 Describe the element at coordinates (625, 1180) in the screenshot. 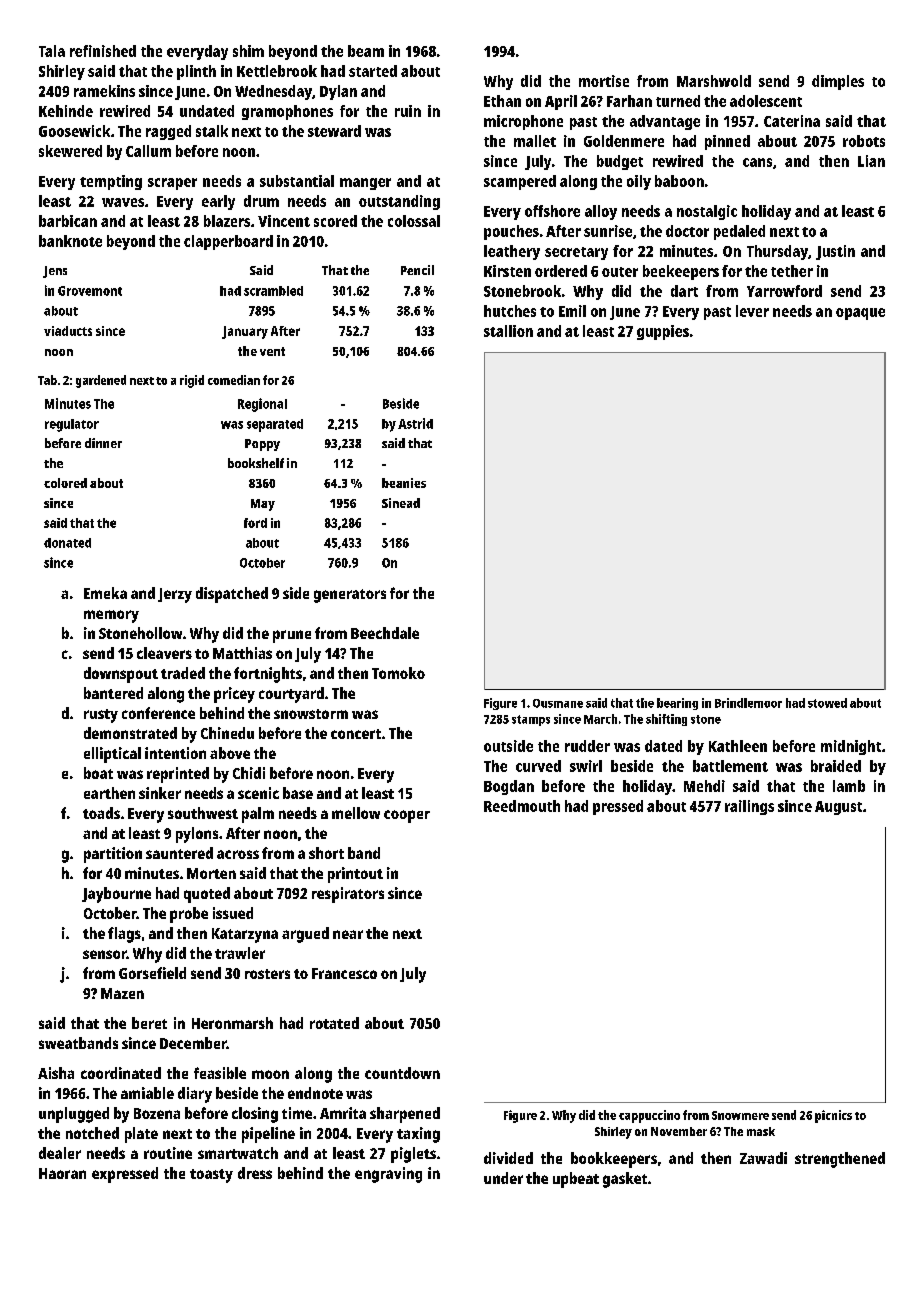

I see `gasket` at that location.
